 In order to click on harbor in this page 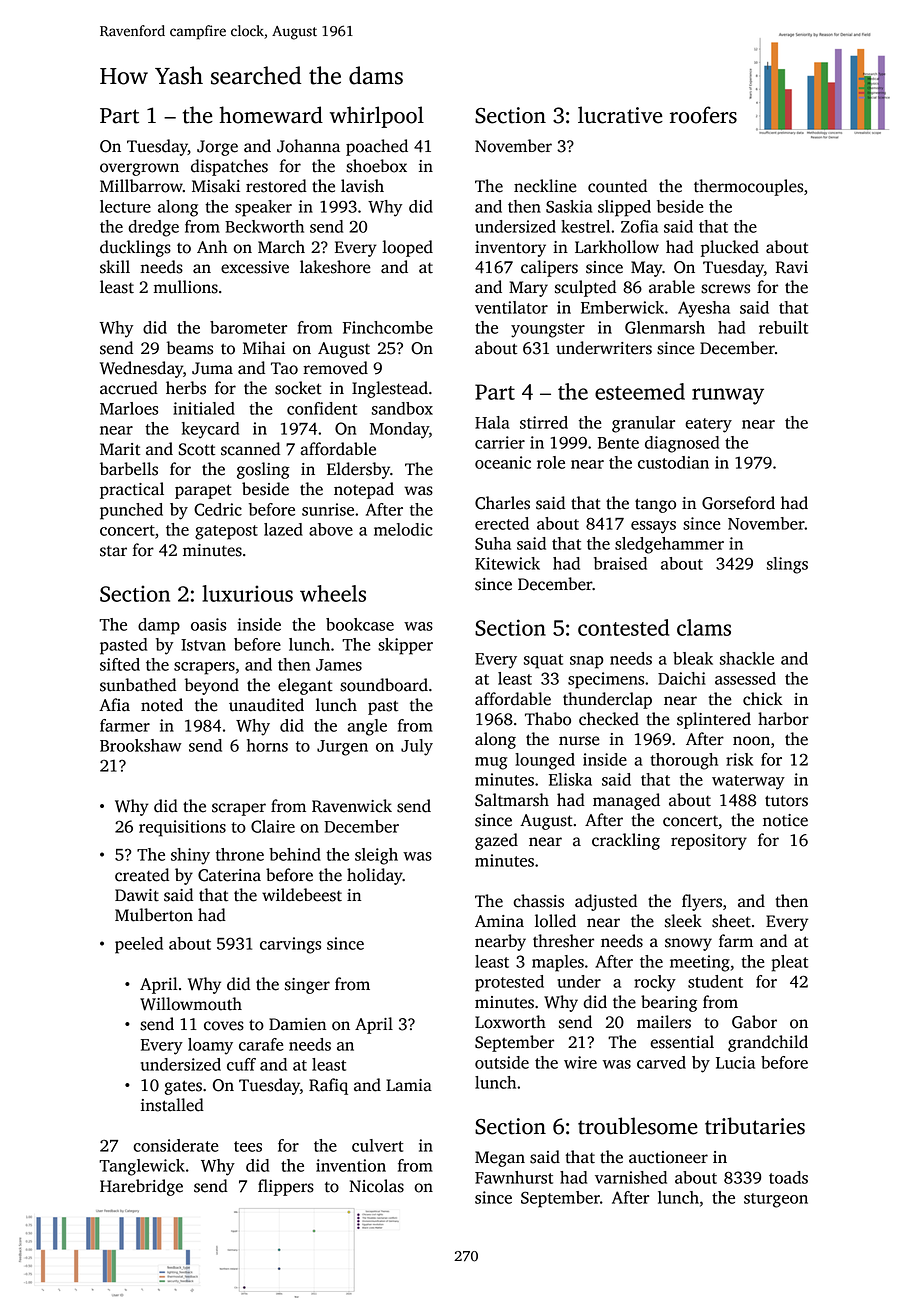, I will do `click(783, 719)`.
